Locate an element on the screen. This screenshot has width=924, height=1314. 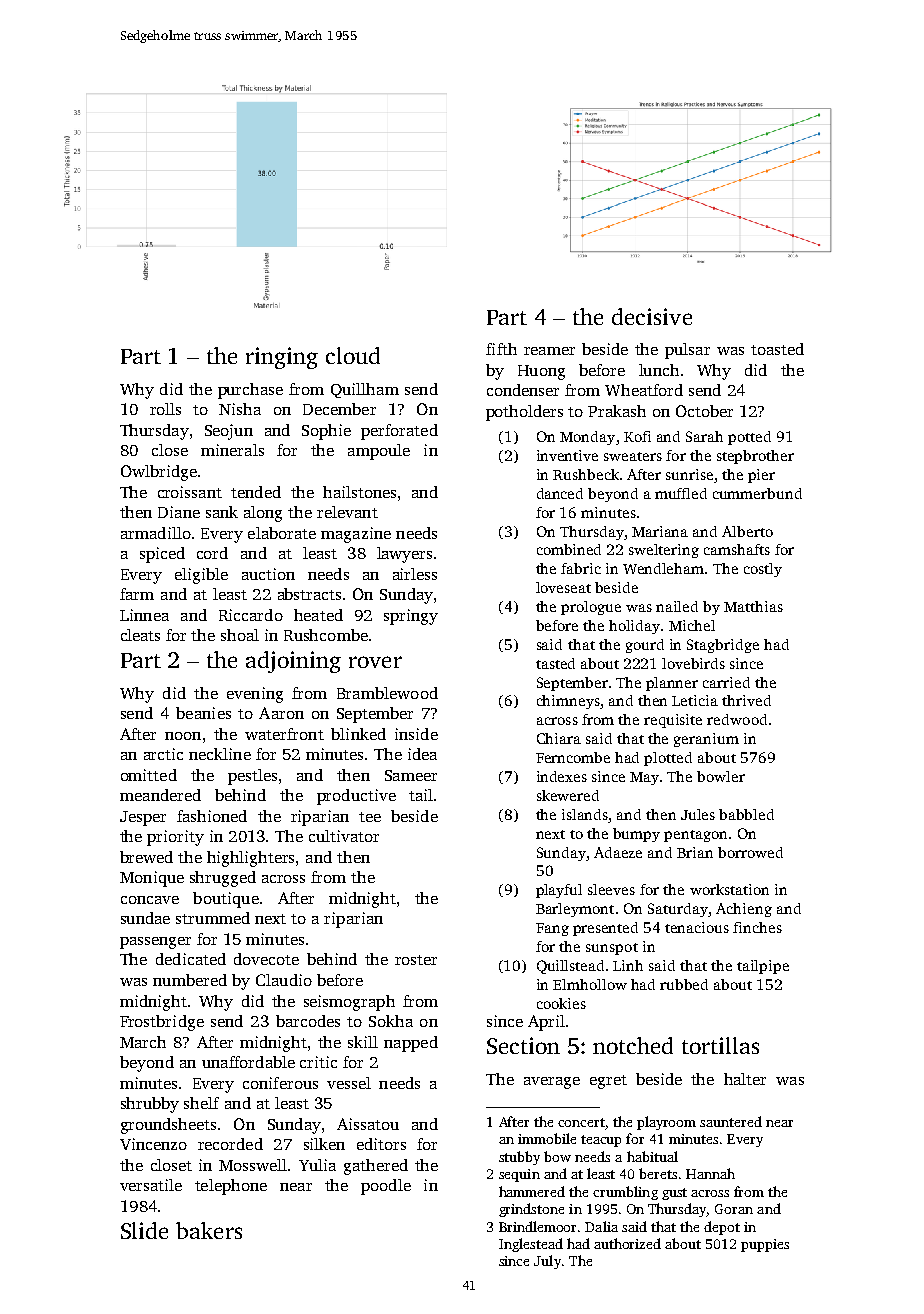
skill is located at coordinates (363, 1042).
